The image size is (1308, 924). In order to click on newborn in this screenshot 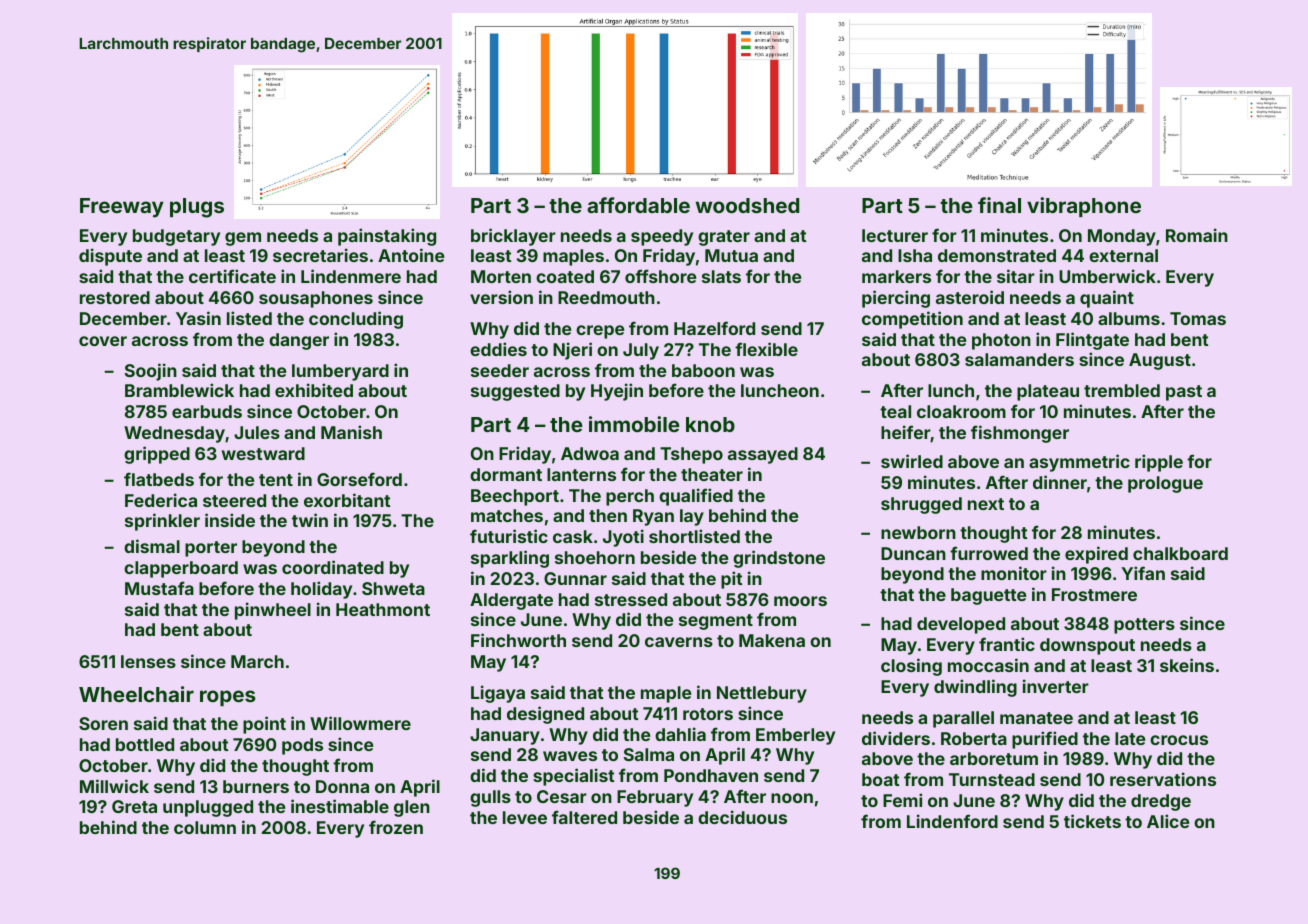, I will do `click(918, 532)`.
